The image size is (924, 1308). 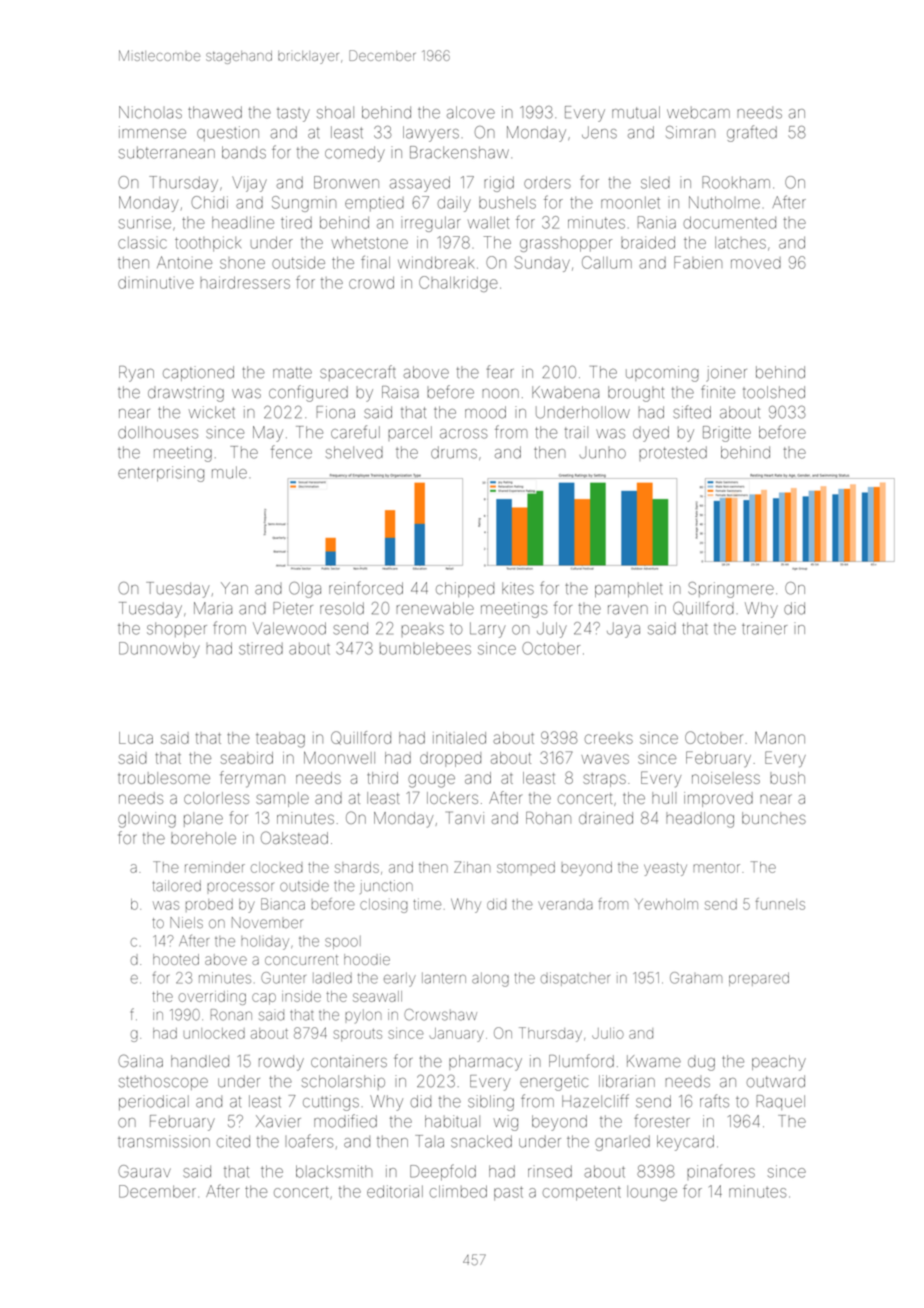 I want to click on Maria, so click(x=213, y=608).
